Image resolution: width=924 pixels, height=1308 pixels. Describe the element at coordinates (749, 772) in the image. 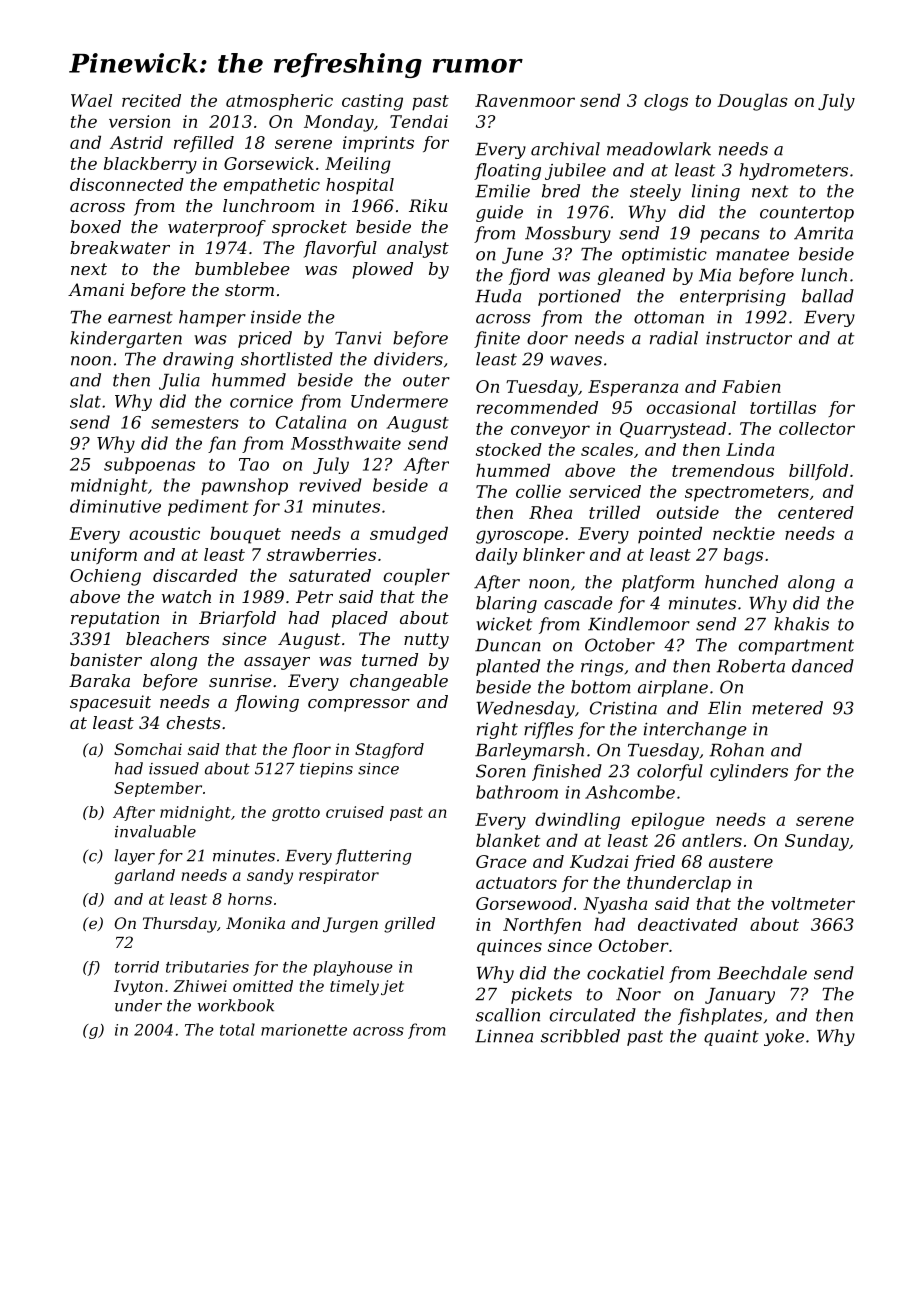

I see `cylinders` at that location.
